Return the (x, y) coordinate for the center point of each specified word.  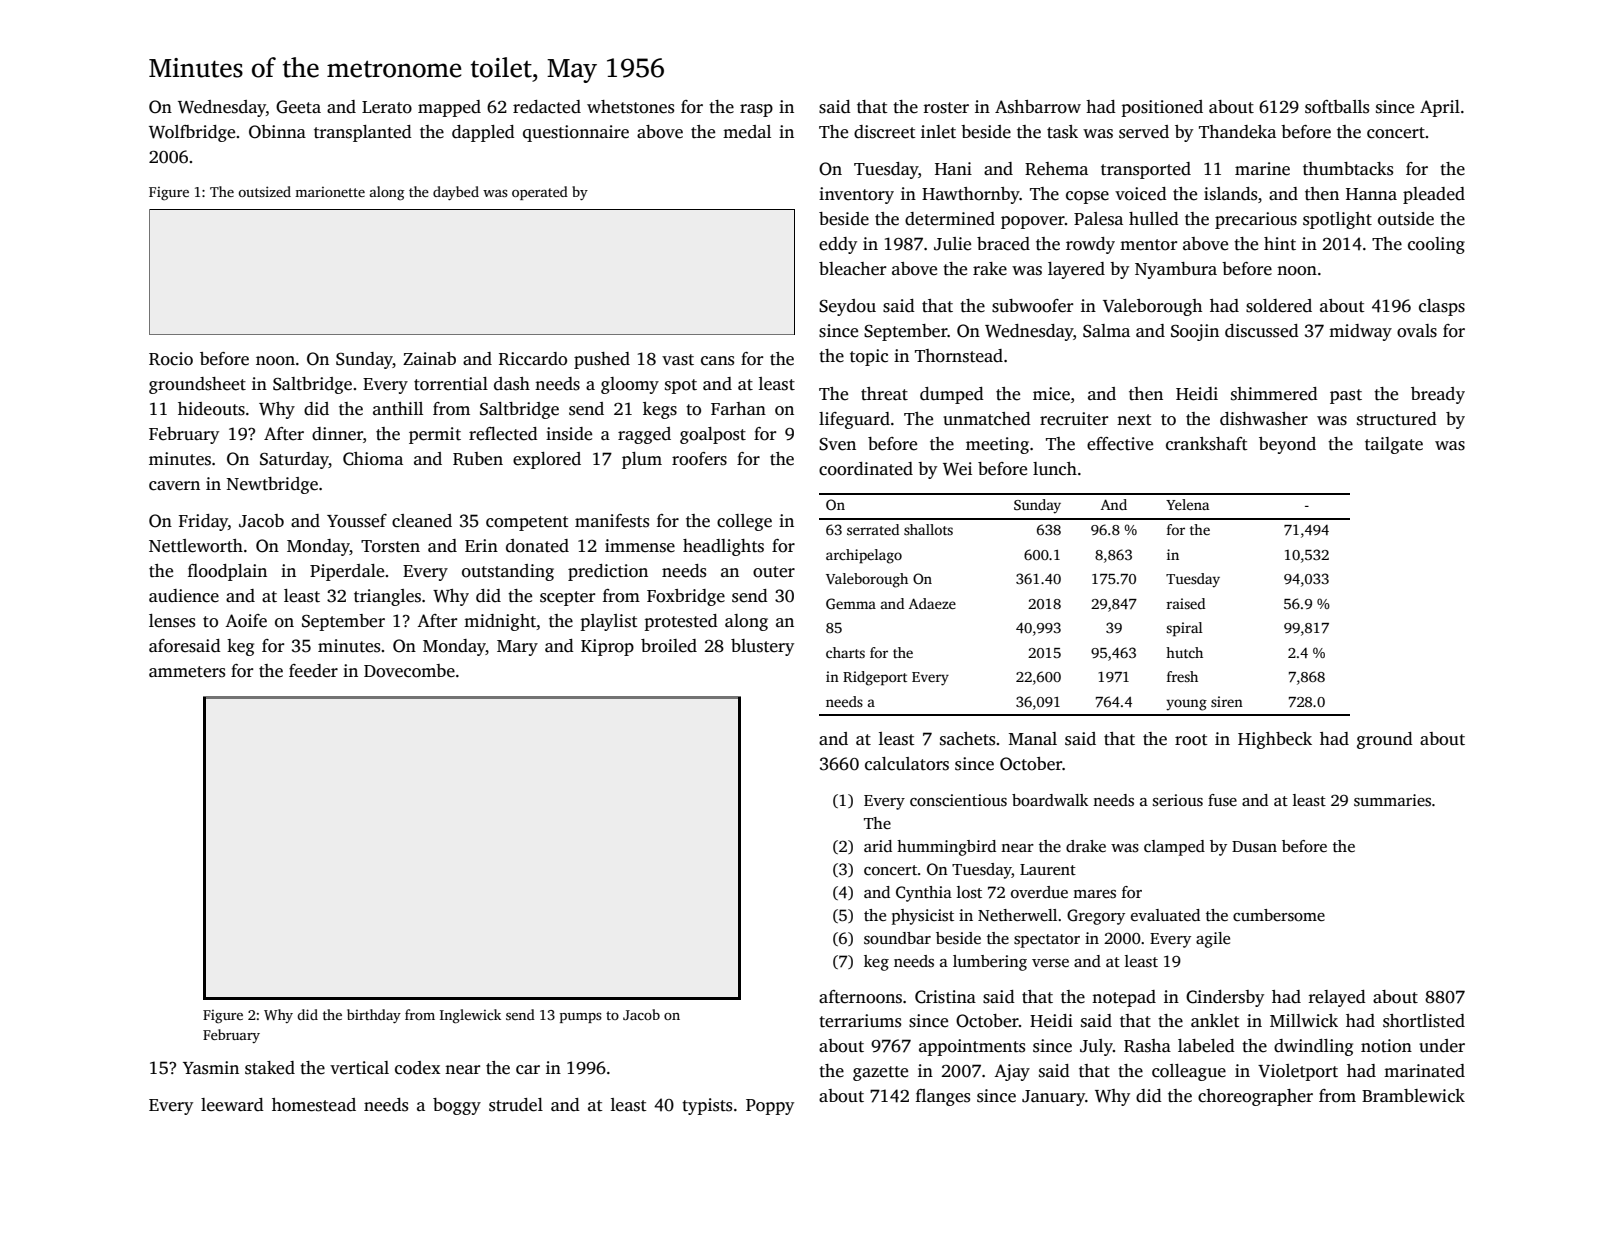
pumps (581, 1018)
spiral (1184, 629)
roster (946, 108)
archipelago (864, 556)
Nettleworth (196, 546)
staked (270, 1068)
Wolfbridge (192, 133)
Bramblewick (1413, 1096)
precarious (1256, 220)
